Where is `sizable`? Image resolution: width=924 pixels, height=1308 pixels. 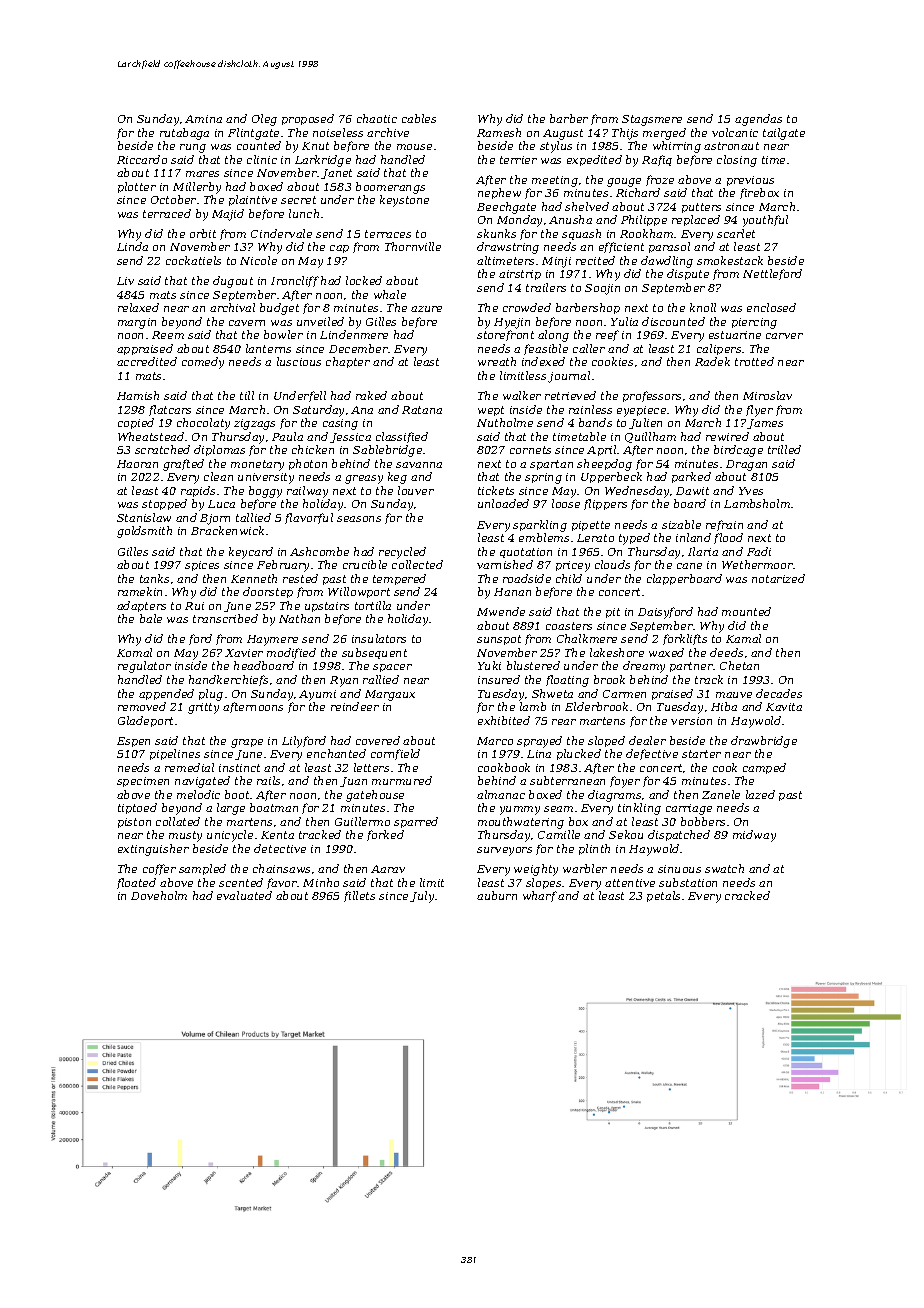 sizable is located at coordinates (681, 524).
